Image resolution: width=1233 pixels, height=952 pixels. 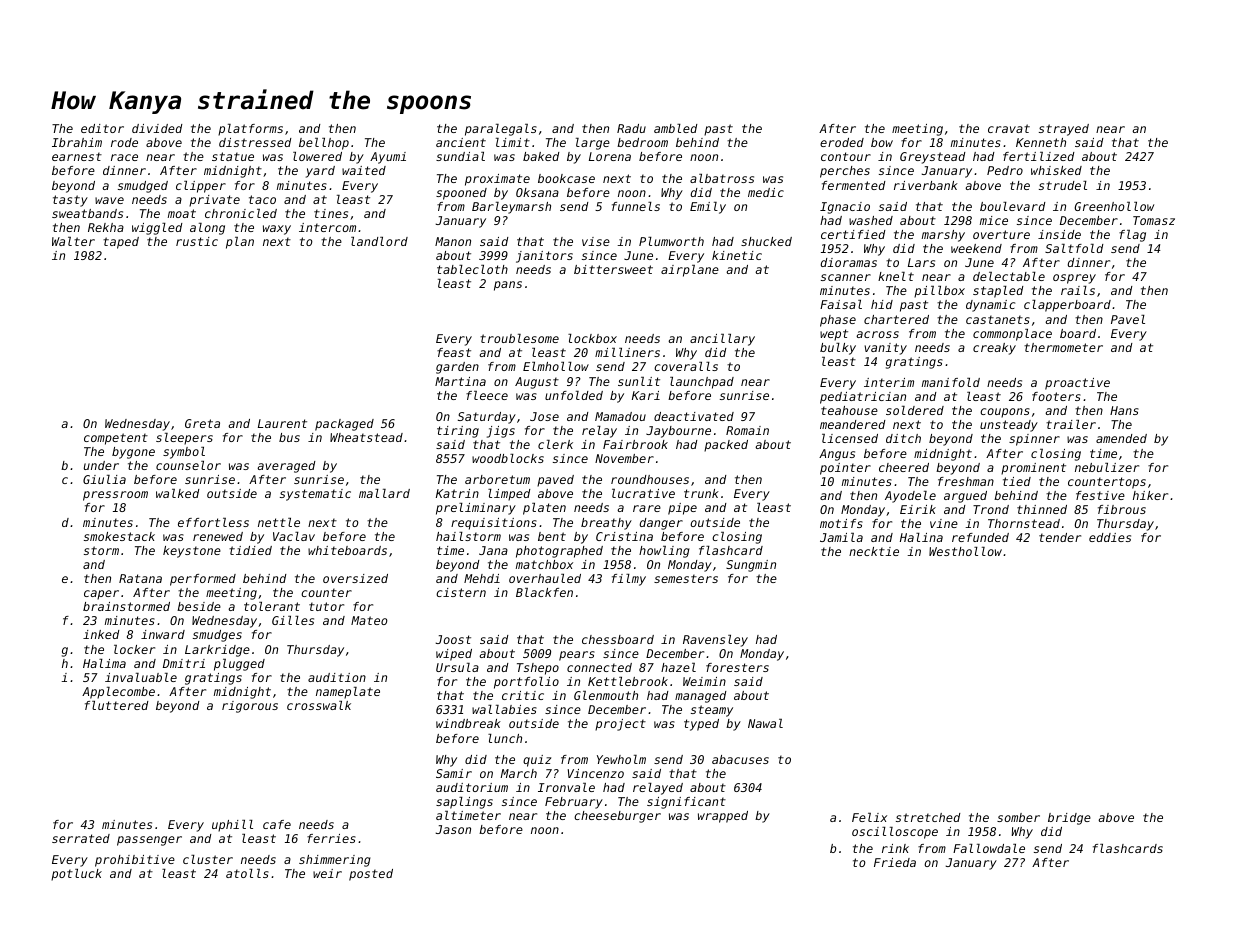 I want to click on atolls, so click(x=247, y=873).
